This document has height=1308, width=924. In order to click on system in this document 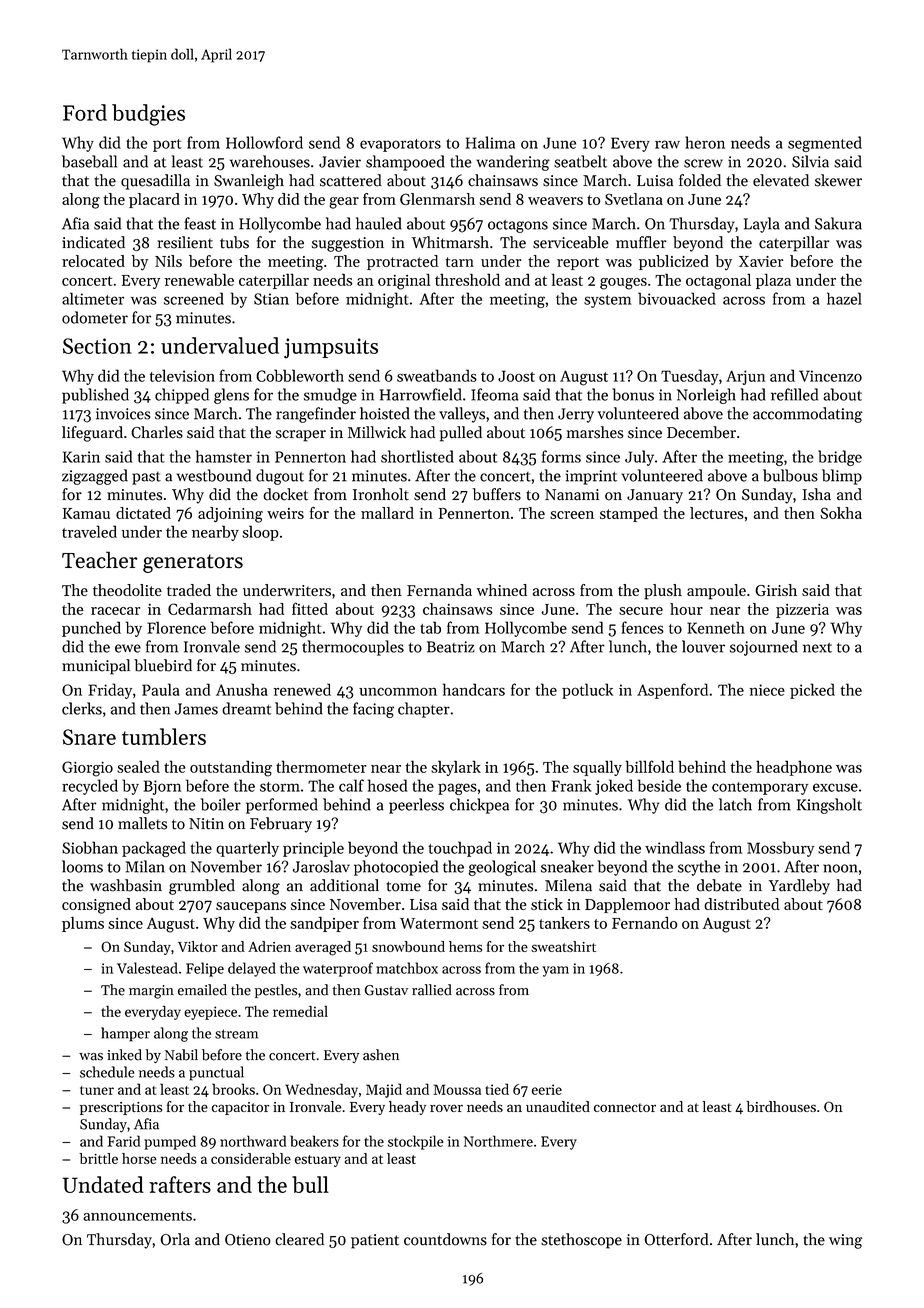, I will do `click(607, 301)`.
